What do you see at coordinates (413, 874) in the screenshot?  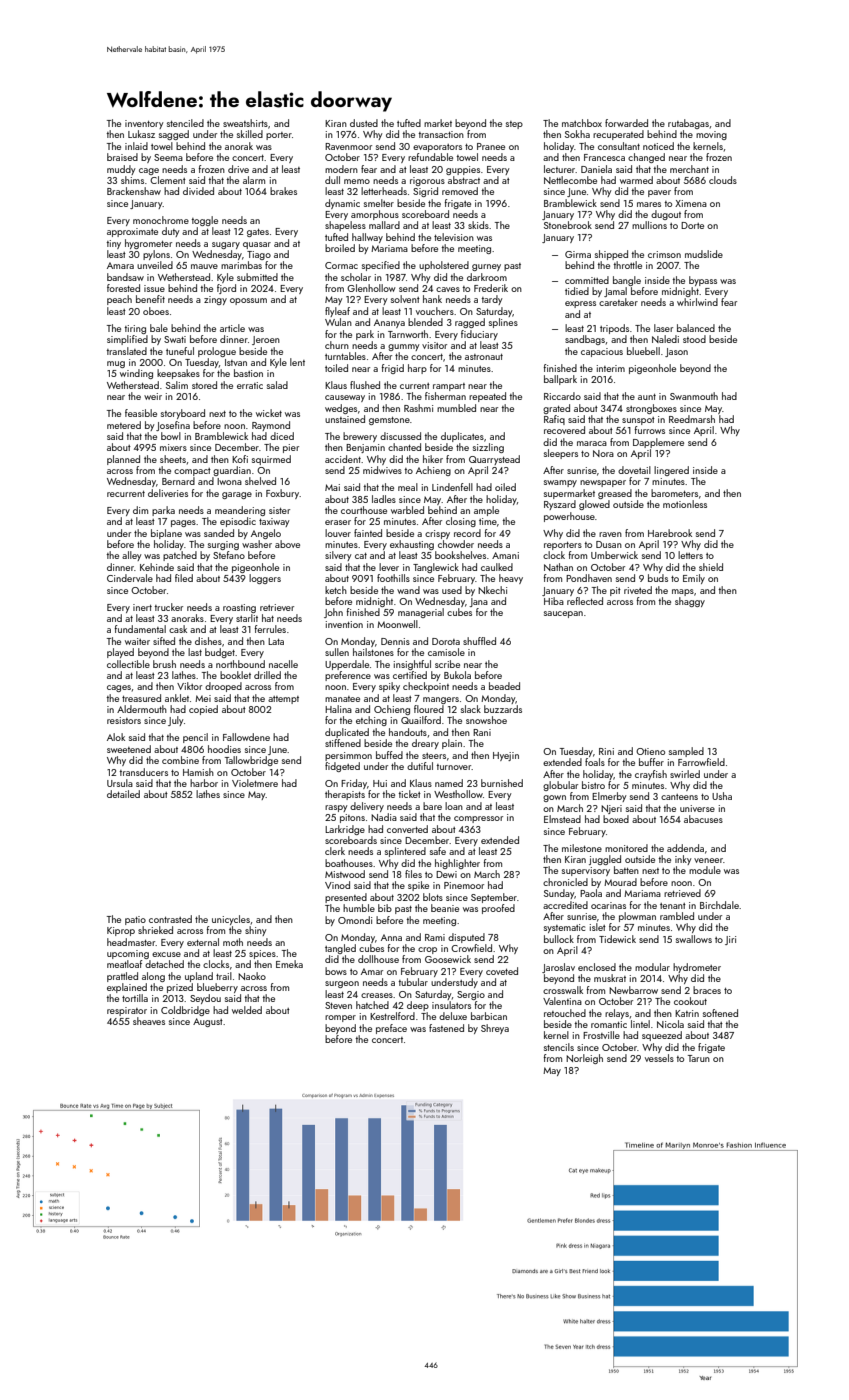 I see `files` at bounding box center [413, 874].
